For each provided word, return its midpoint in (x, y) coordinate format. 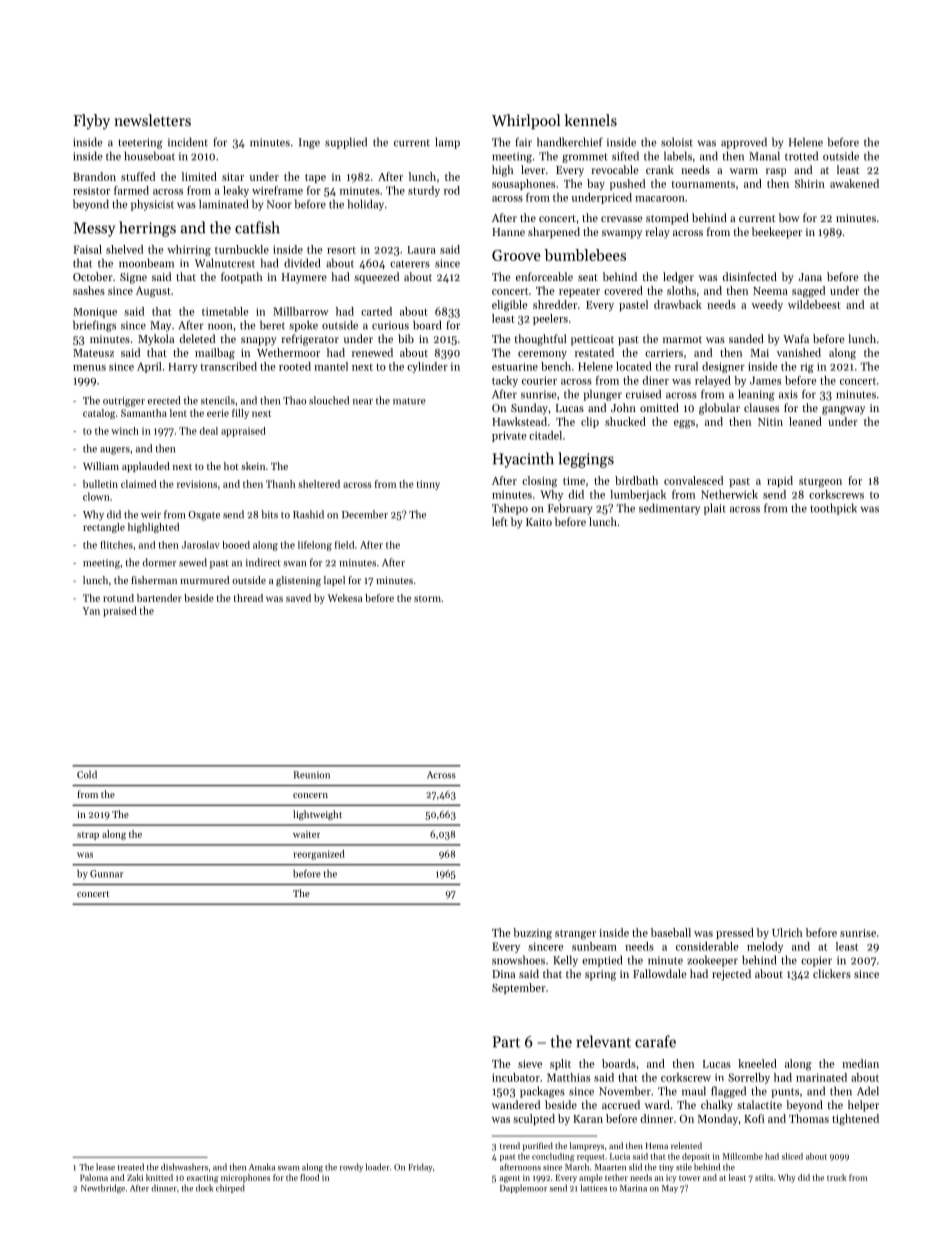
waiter (306, 834)
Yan (91, 611)
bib (406, 338)
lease (105, 1167)
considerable (707, 946)
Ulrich (787, 932)
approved (744, 143)
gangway (843, 410)
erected (164, 400)
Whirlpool (526, 121)
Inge (309, 143)
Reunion (312, 775)
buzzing (532, 934)
